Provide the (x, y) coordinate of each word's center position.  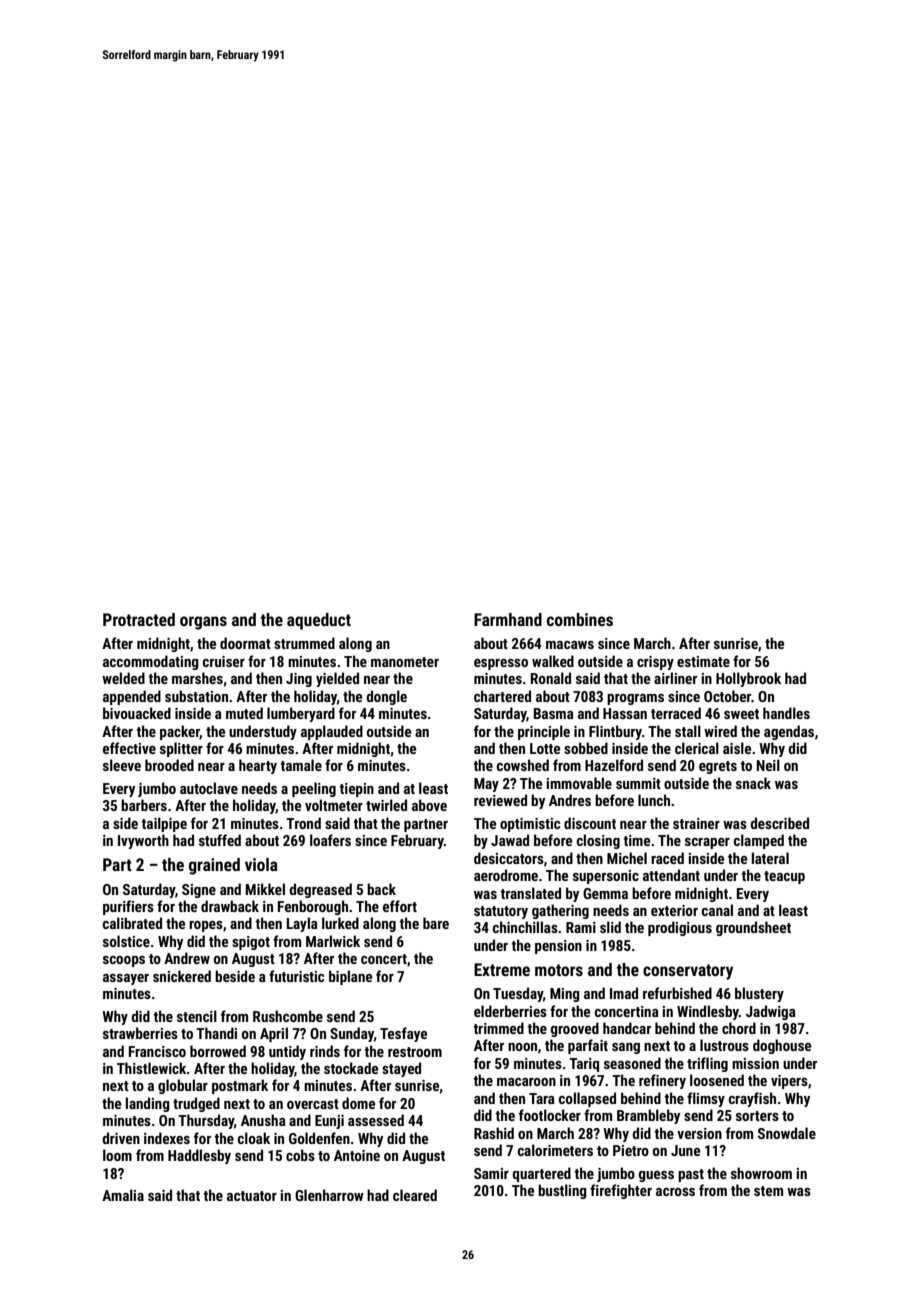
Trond (303, 823)
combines (580, 619)
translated (530, 893)
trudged (196, 1104)
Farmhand (508, 619)
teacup (784, 877)
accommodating (151, 662)
